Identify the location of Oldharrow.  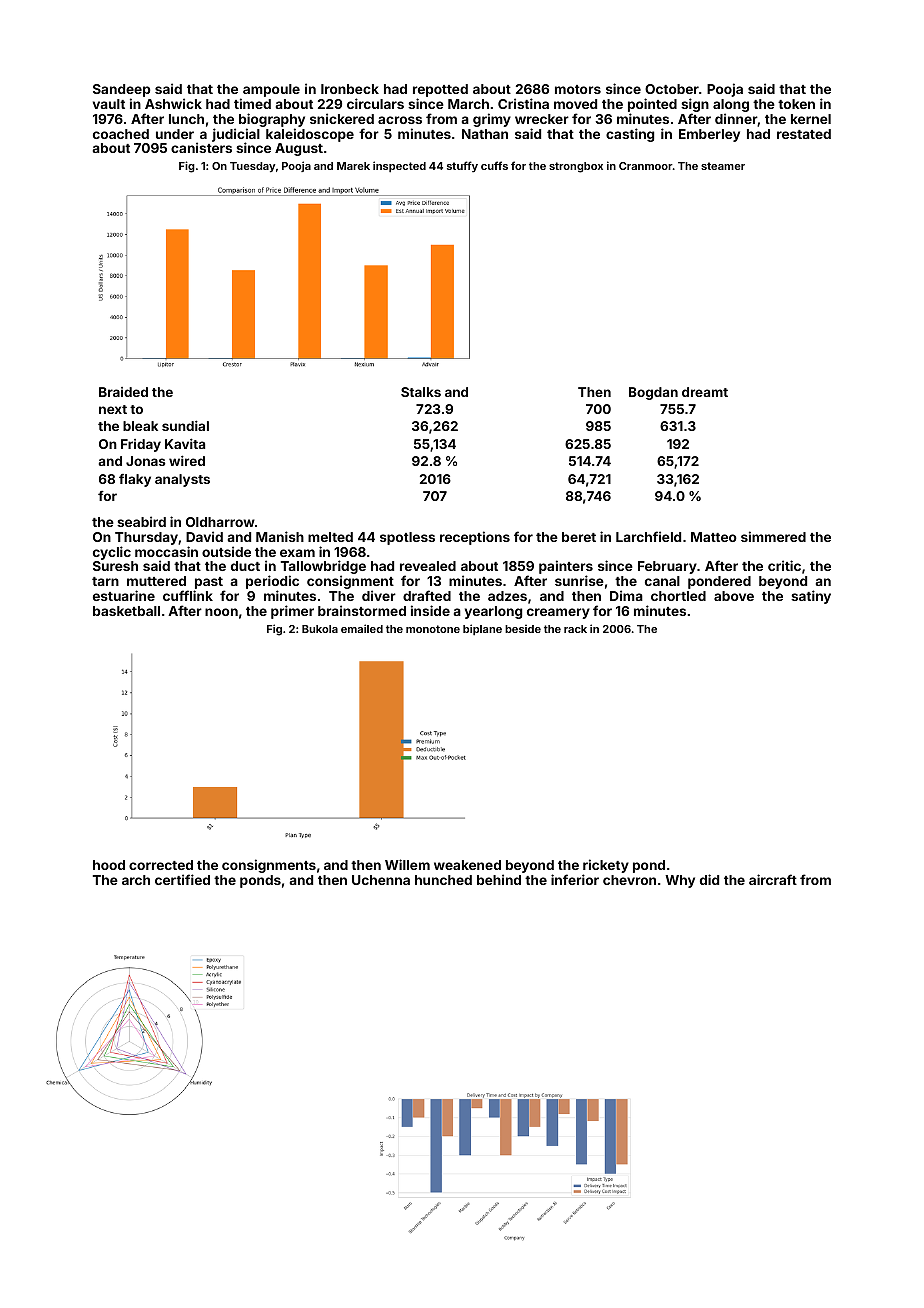
(220, 522).
